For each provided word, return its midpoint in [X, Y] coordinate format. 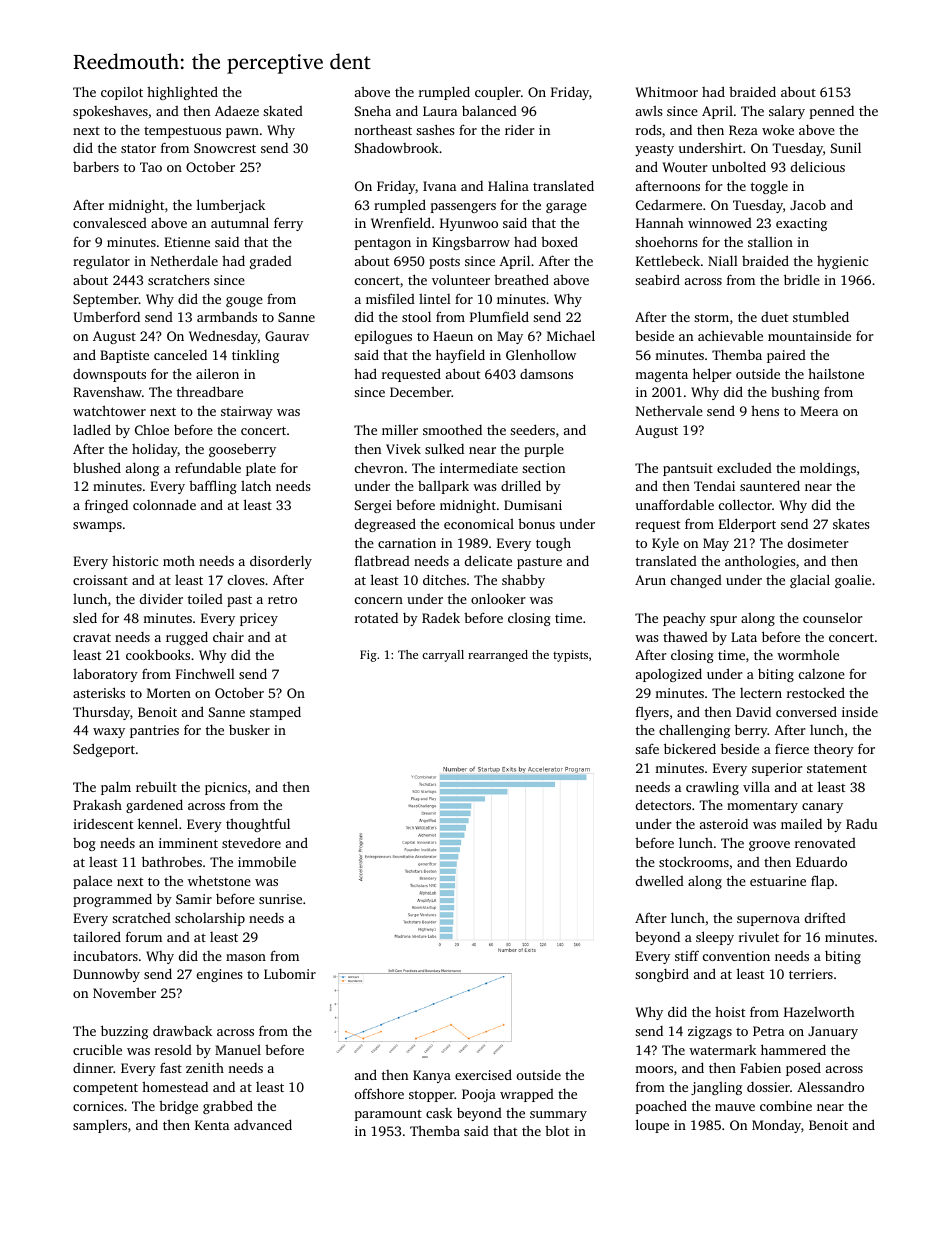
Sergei [373, 506]
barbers [96, 166]
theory [834, 750]
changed [696, 581]
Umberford [107, 316]
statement [837, 768]
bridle [802, 279]
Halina [508, 185]
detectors [663, 804]
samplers [100, 1126]
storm [711, 318]
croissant [100, 580]
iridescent [103, 824]
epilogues [383, 337]
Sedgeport [104, 750]
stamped [275, 713]
